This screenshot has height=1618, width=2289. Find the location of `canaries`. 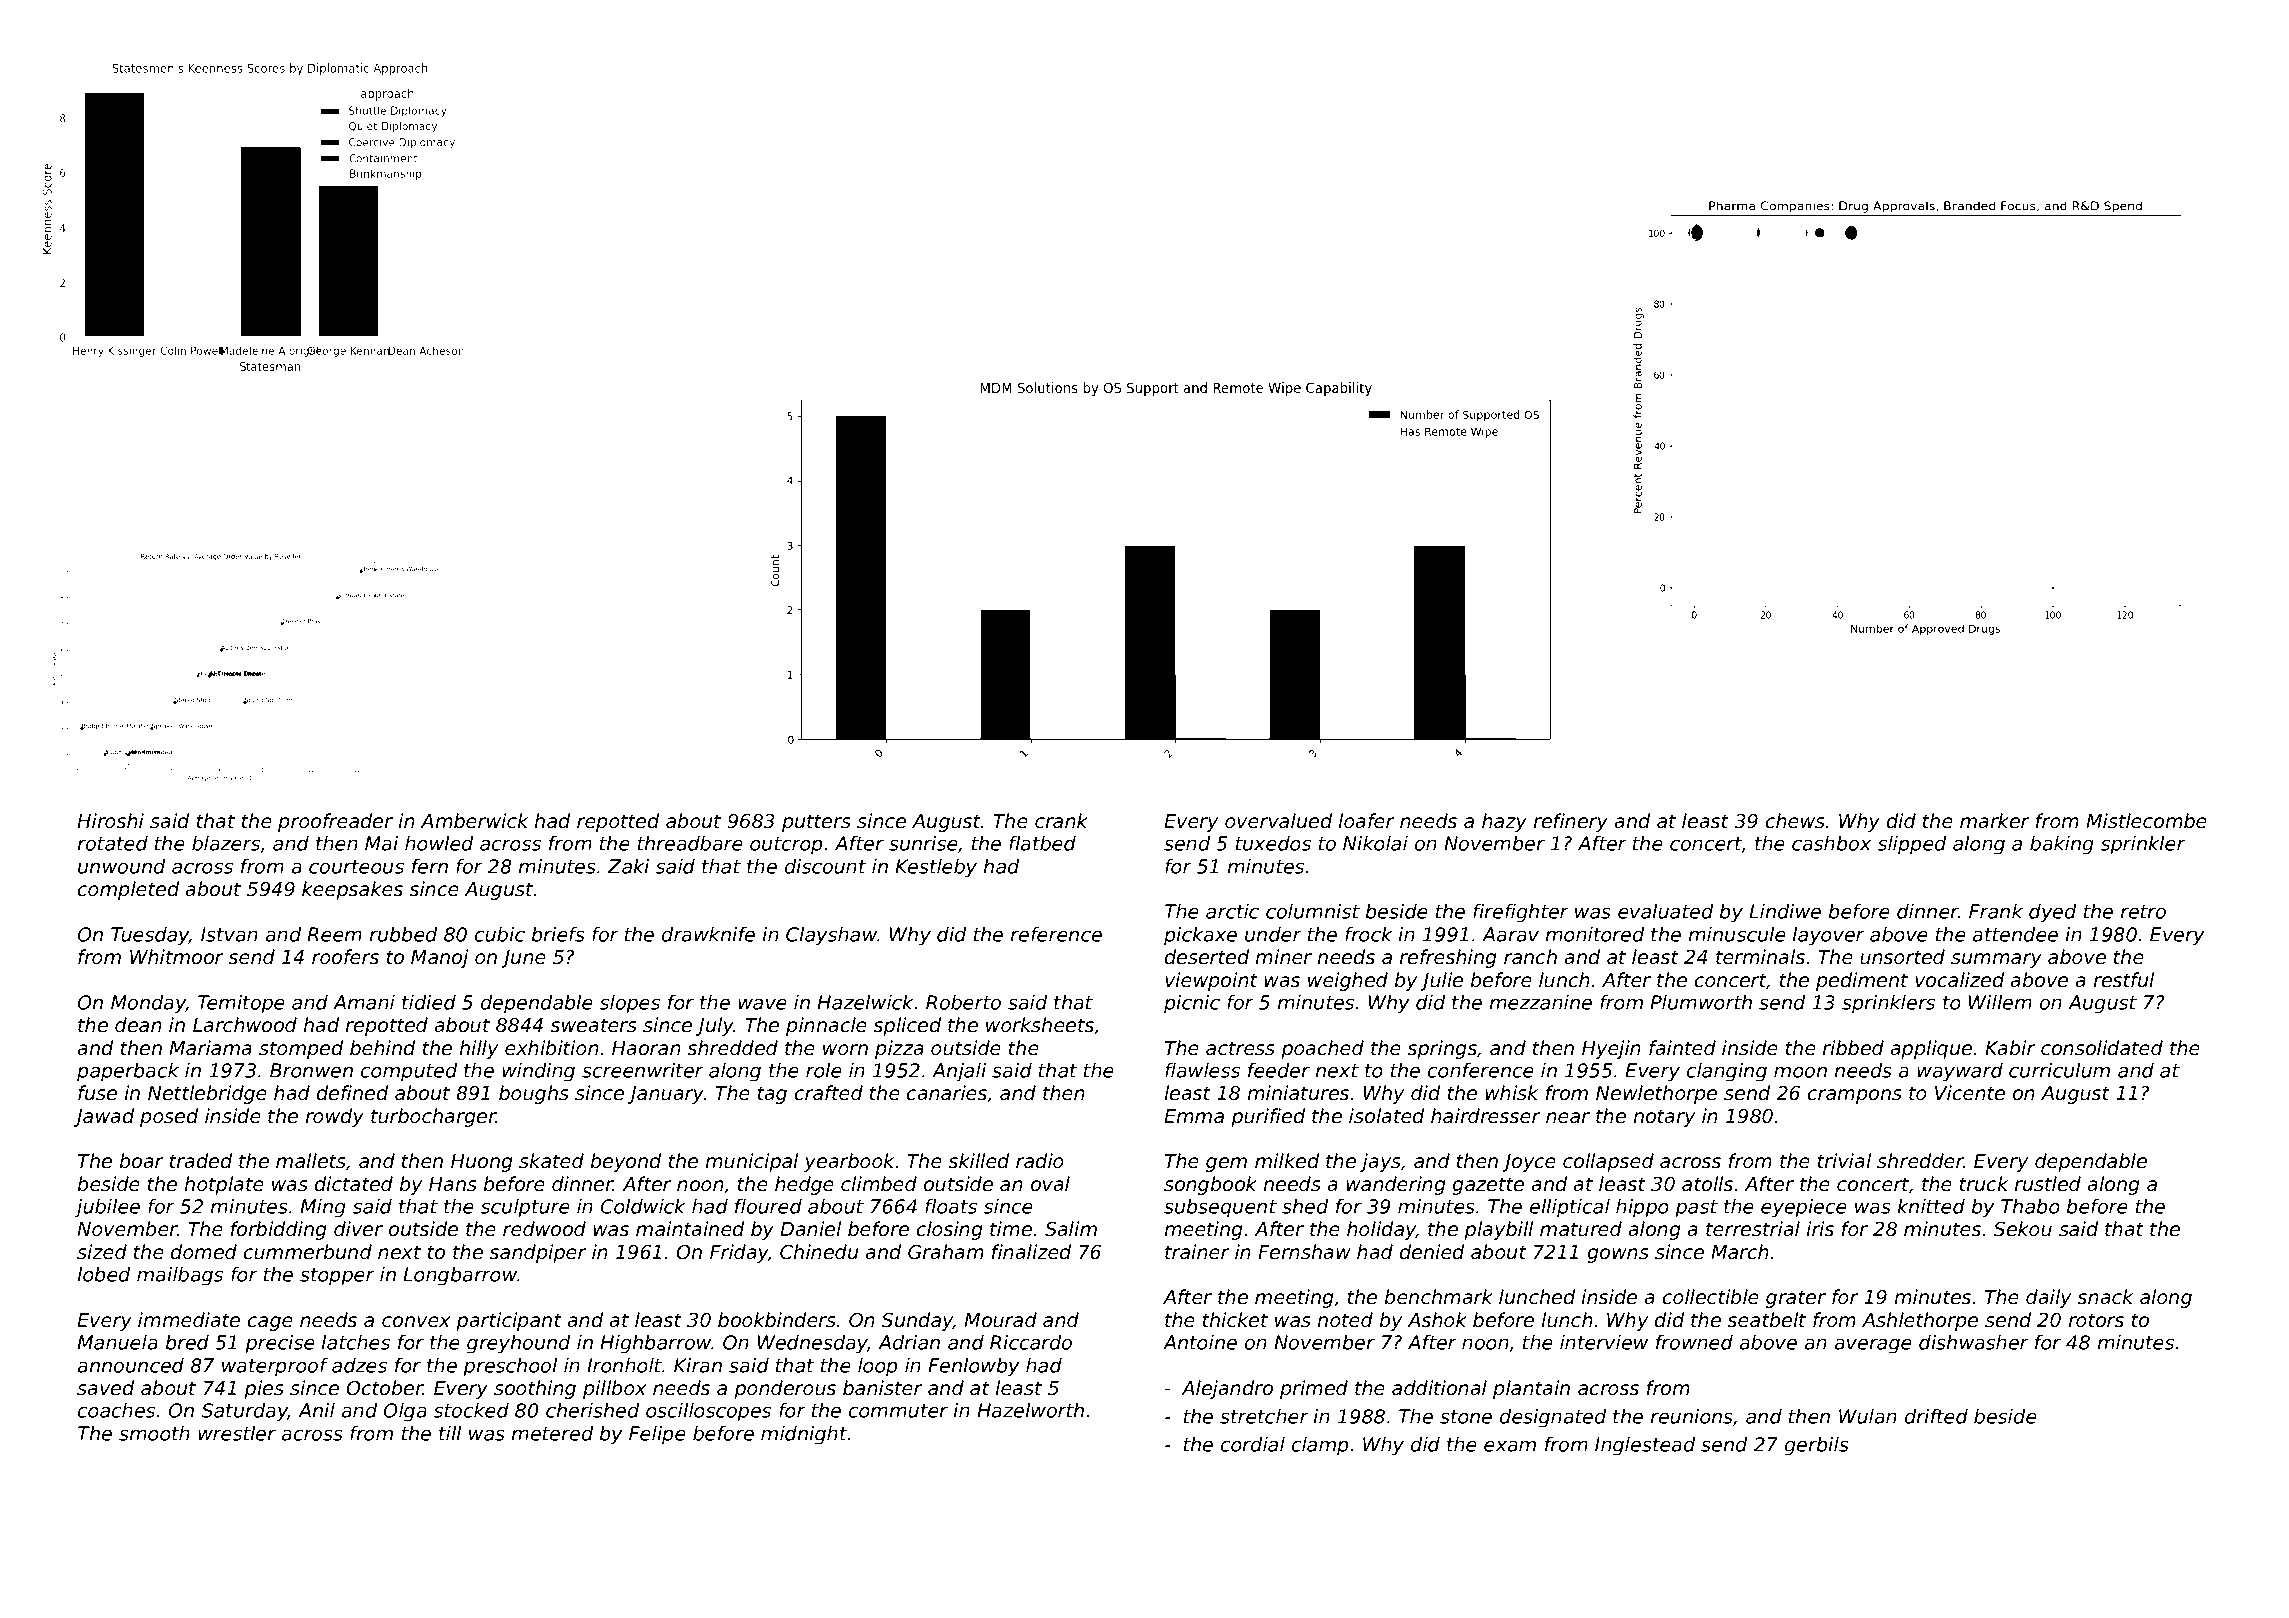

canaries is located at coordinates (947, 1093).
